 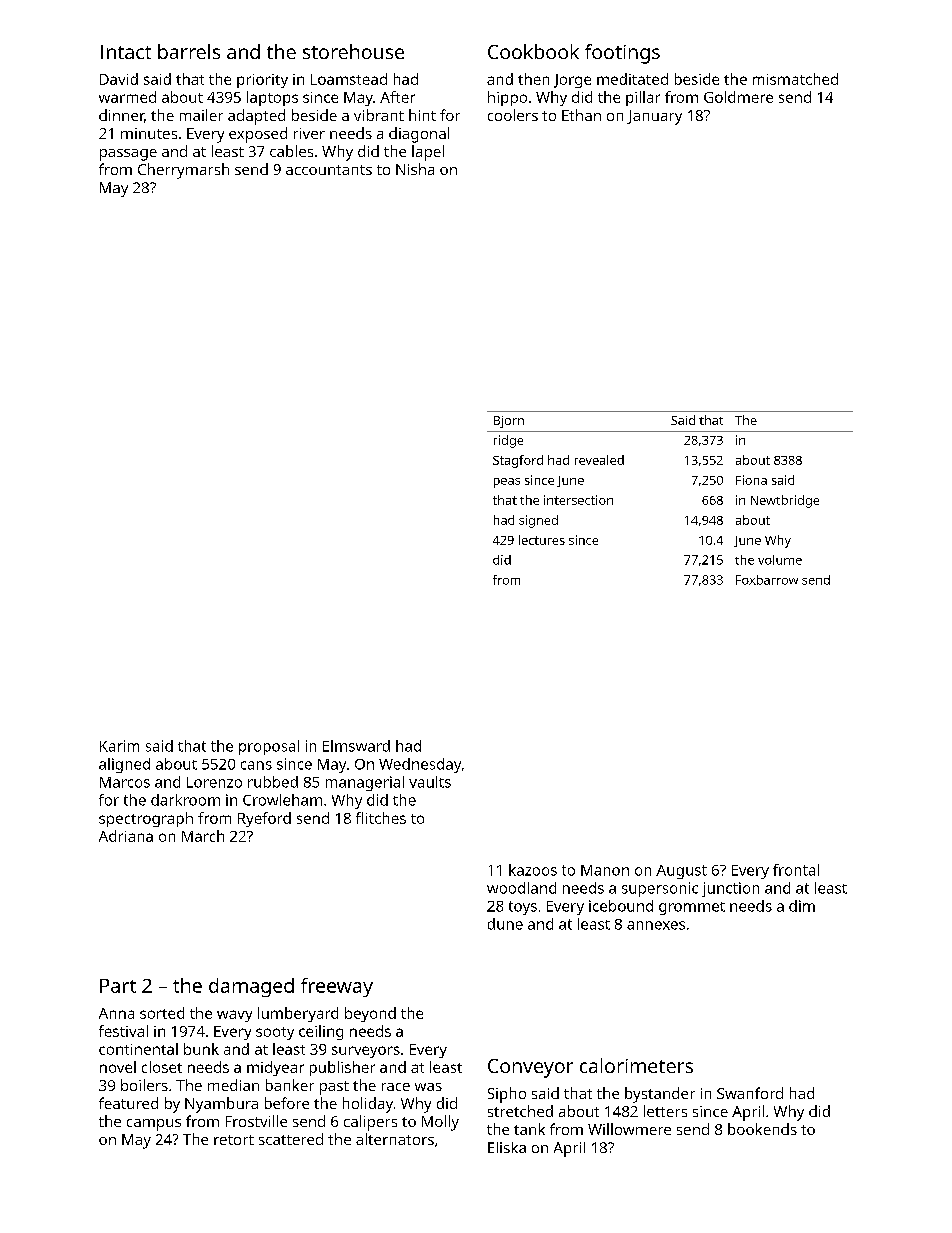 I want to click on Nisha, so click(x=415, y=169).
